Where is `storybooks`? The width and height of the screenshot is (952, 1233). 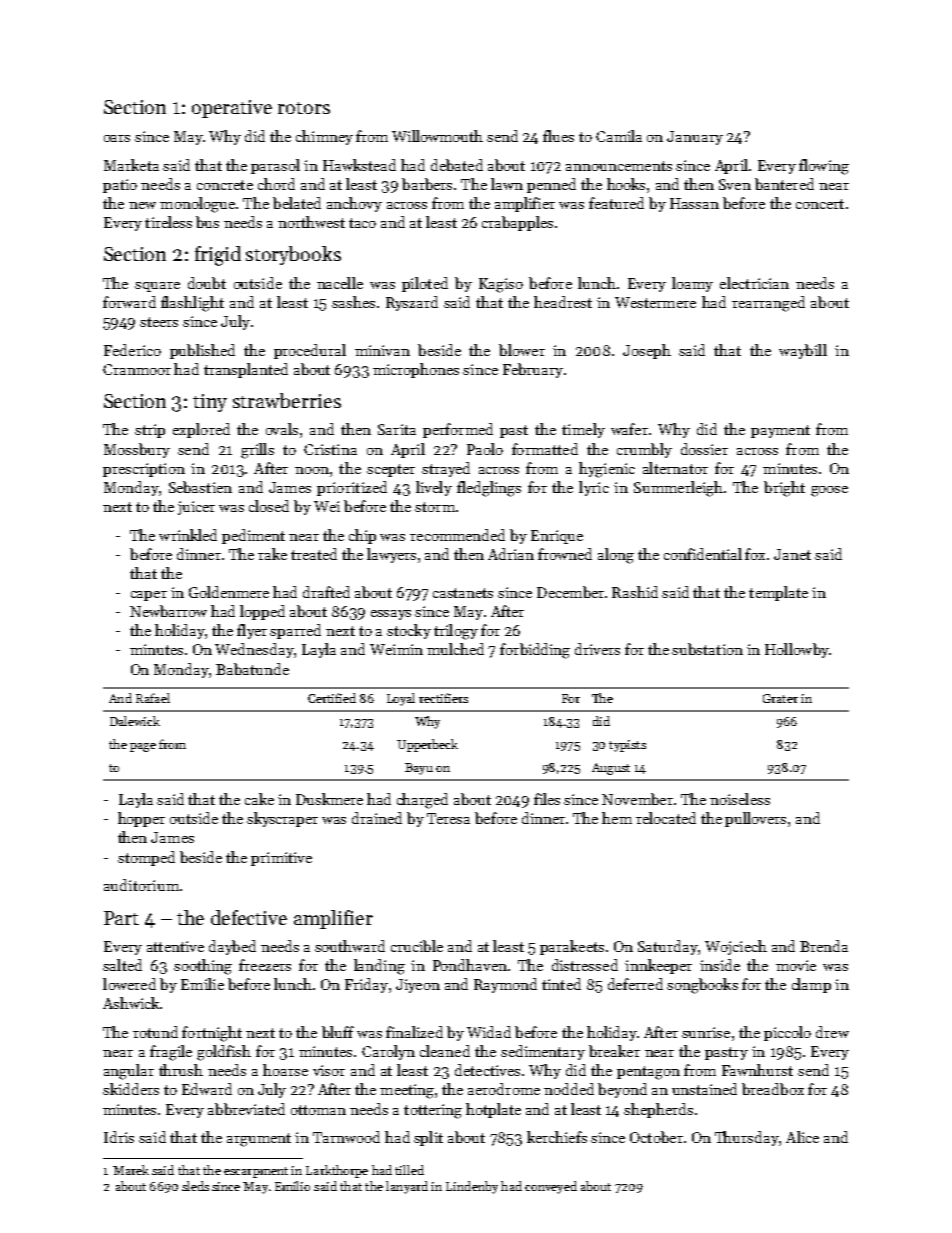
storybooks is located at coordinates (293, 255).
